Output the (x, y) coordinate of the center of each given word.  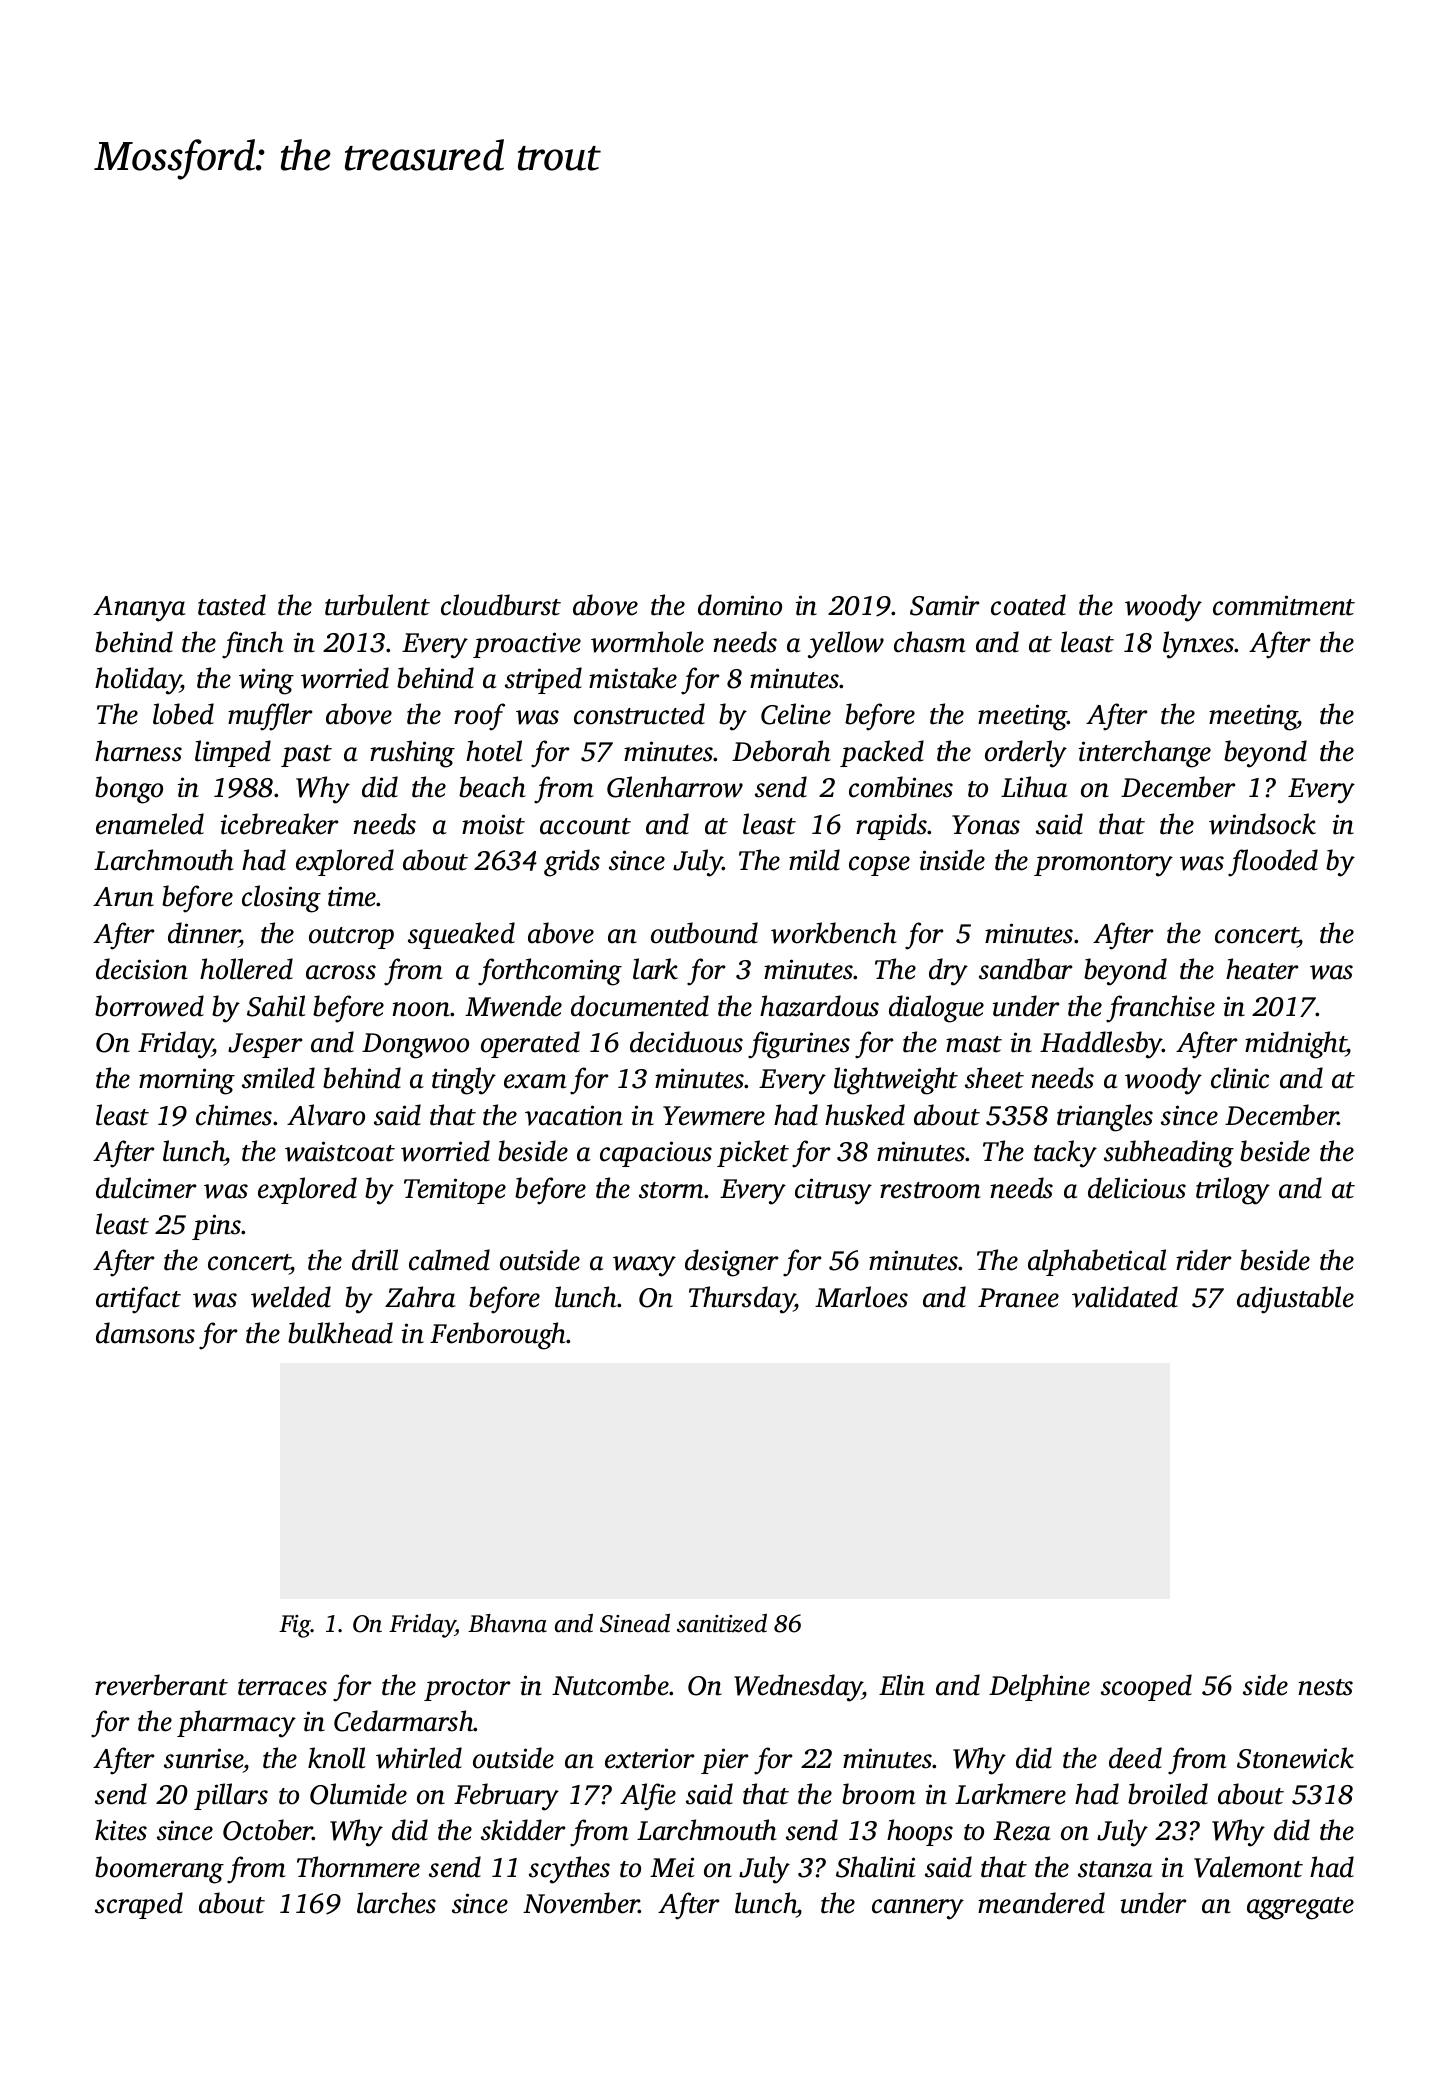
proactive (527, 645)
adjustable (1295, 1300)
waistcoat (340, 1151)
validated (1125, 1297)
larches (396, 1903)
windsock (1262, 824)
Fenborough (498, 1336)
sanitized (722, 1623)
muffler (270, 717)
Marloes (861, 1297)
